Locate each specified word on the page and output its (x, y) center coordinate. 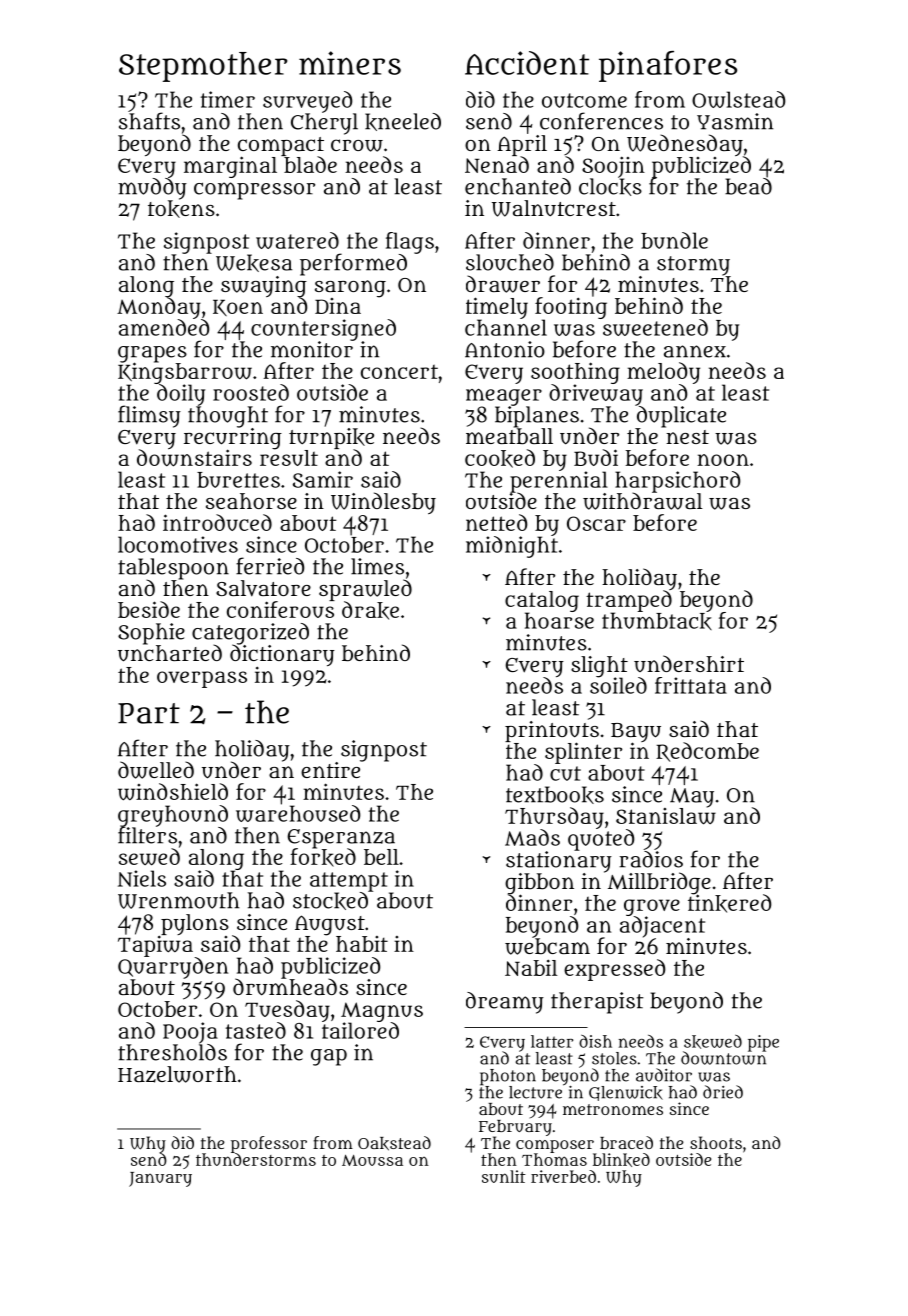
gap (329, 1057)
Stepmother (203, 67)
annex (695, 351)
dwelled (156, 770)
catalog (542, 601)
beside (149, 609)
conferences (601, 121)
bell (381, 857)
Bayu (636, 732)
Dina (338, 306)
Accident (527, 63)
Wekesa (254, 263)
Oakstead (394, 1143)
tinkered (729, 903)
